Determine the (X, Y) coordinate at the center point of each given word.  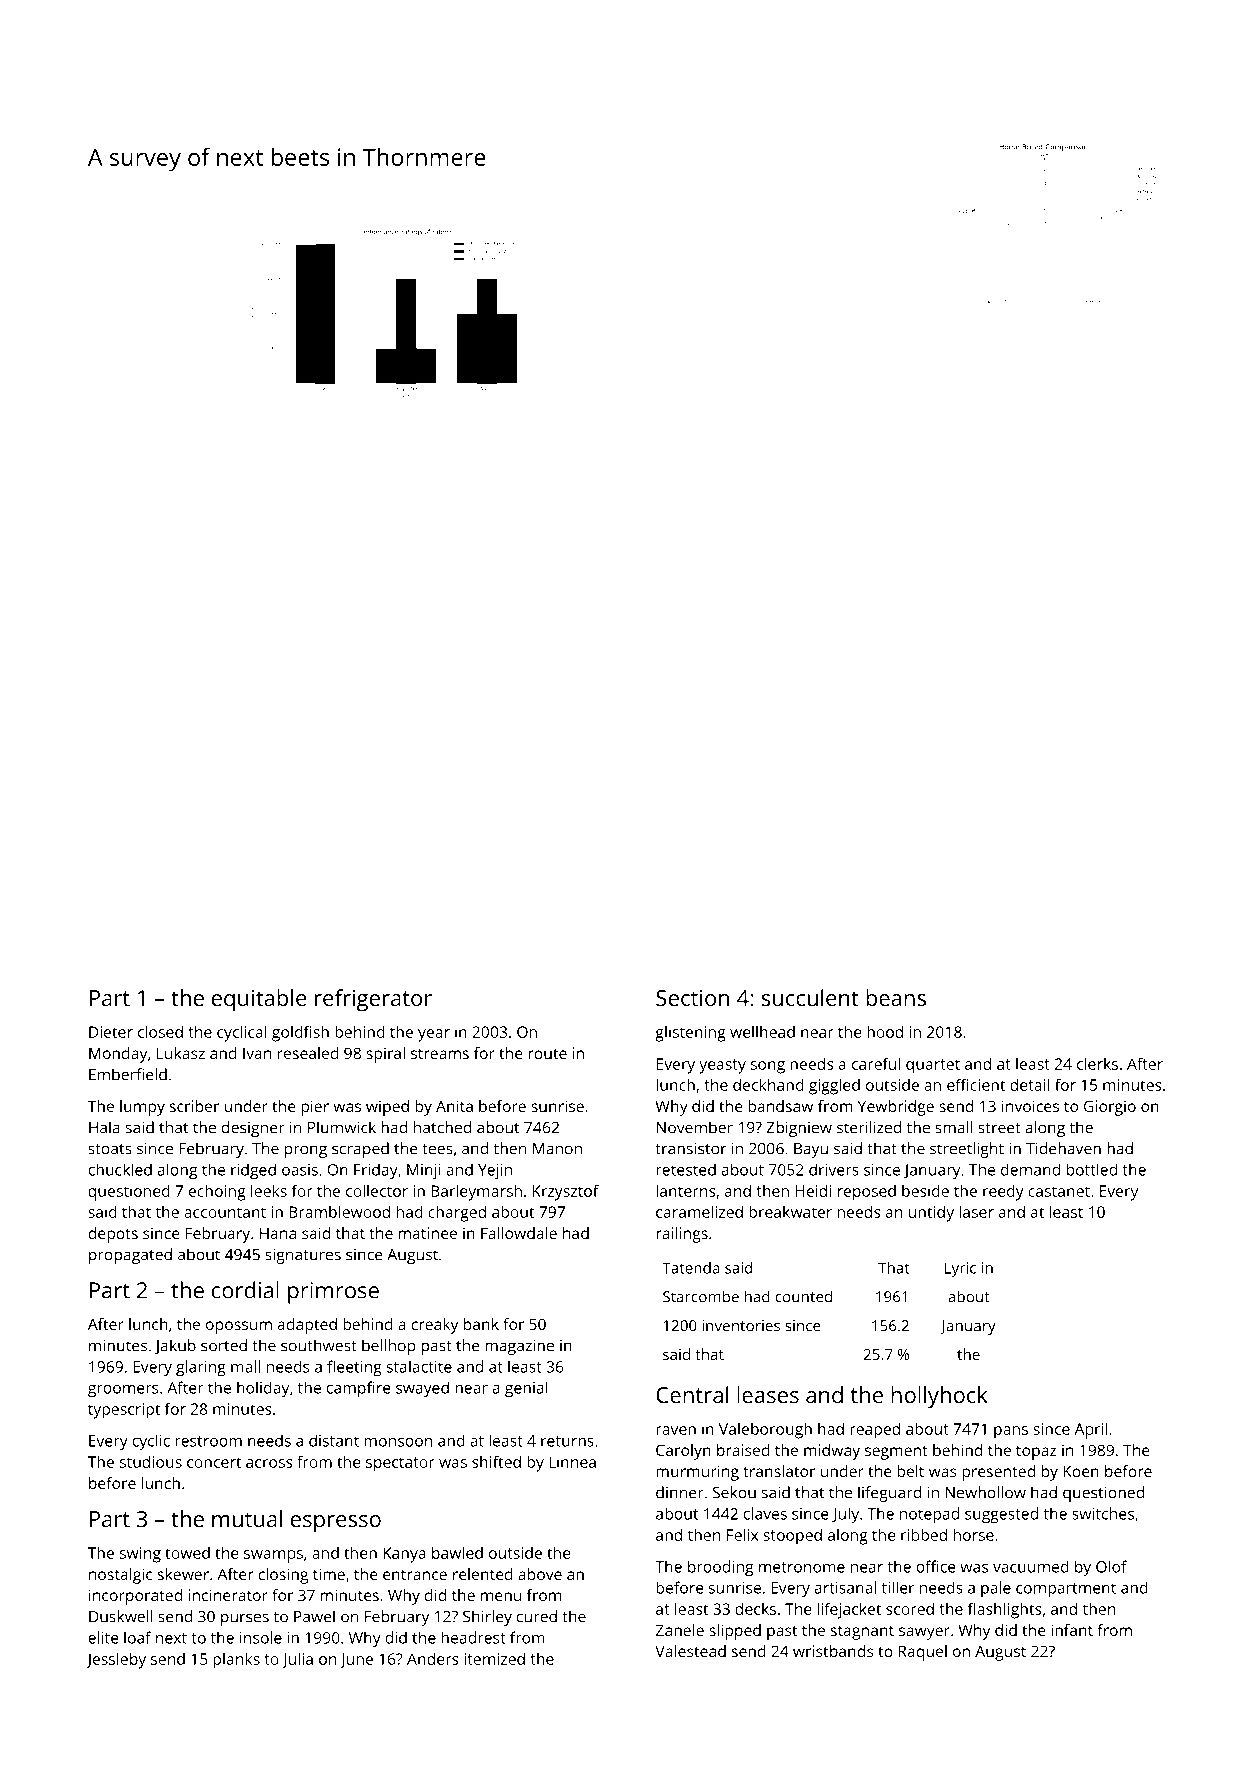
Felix (742, 1535)
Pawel (314, 1616)
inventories (741, 1326)
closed (160, 1031)
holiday (263, 1389)
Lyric (960, 1269)
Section (692, 998)
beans (896, 997)
